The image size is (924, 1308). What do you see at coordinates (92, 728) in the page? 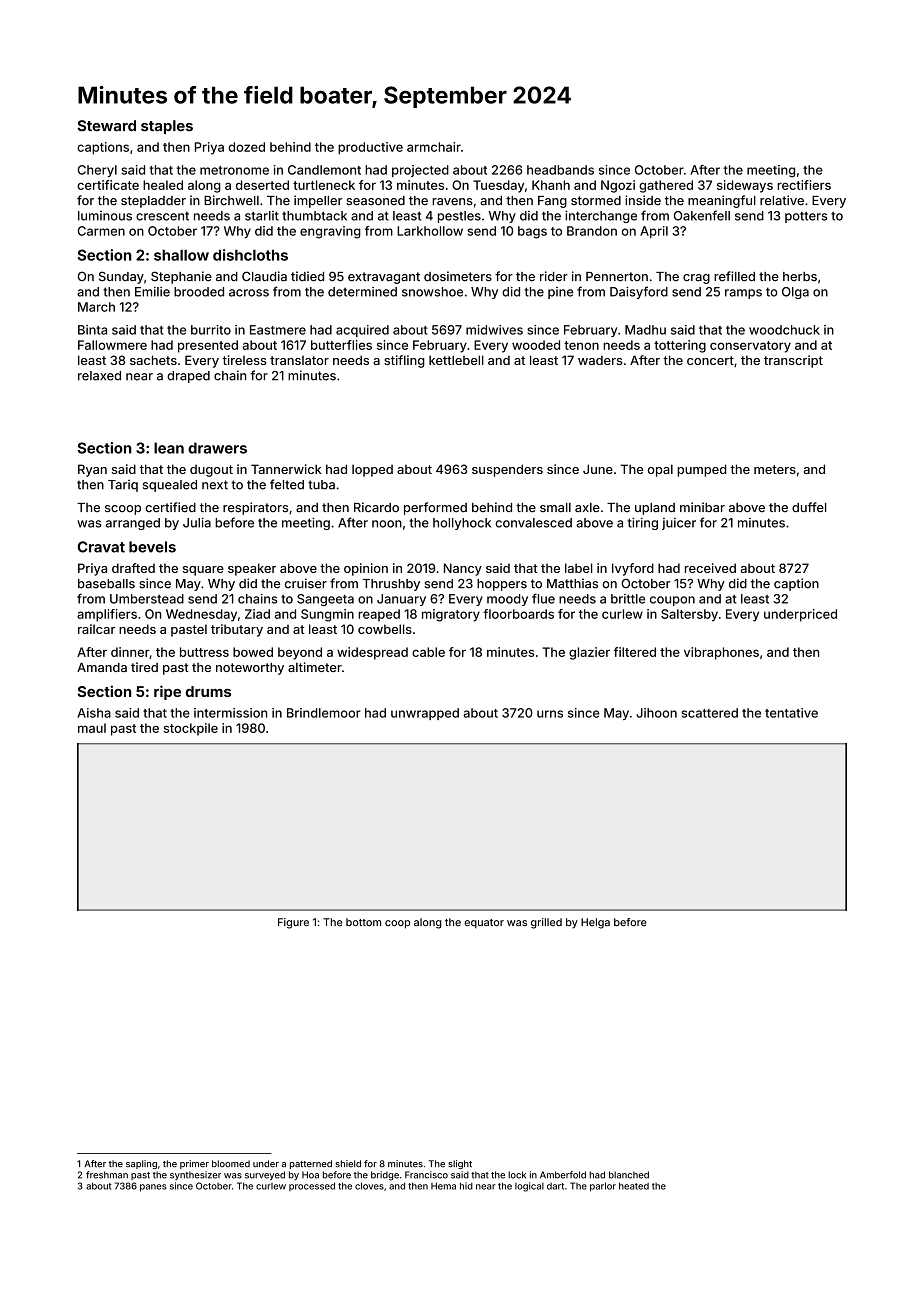
I see `maul` at bounding box center [92, 728].
